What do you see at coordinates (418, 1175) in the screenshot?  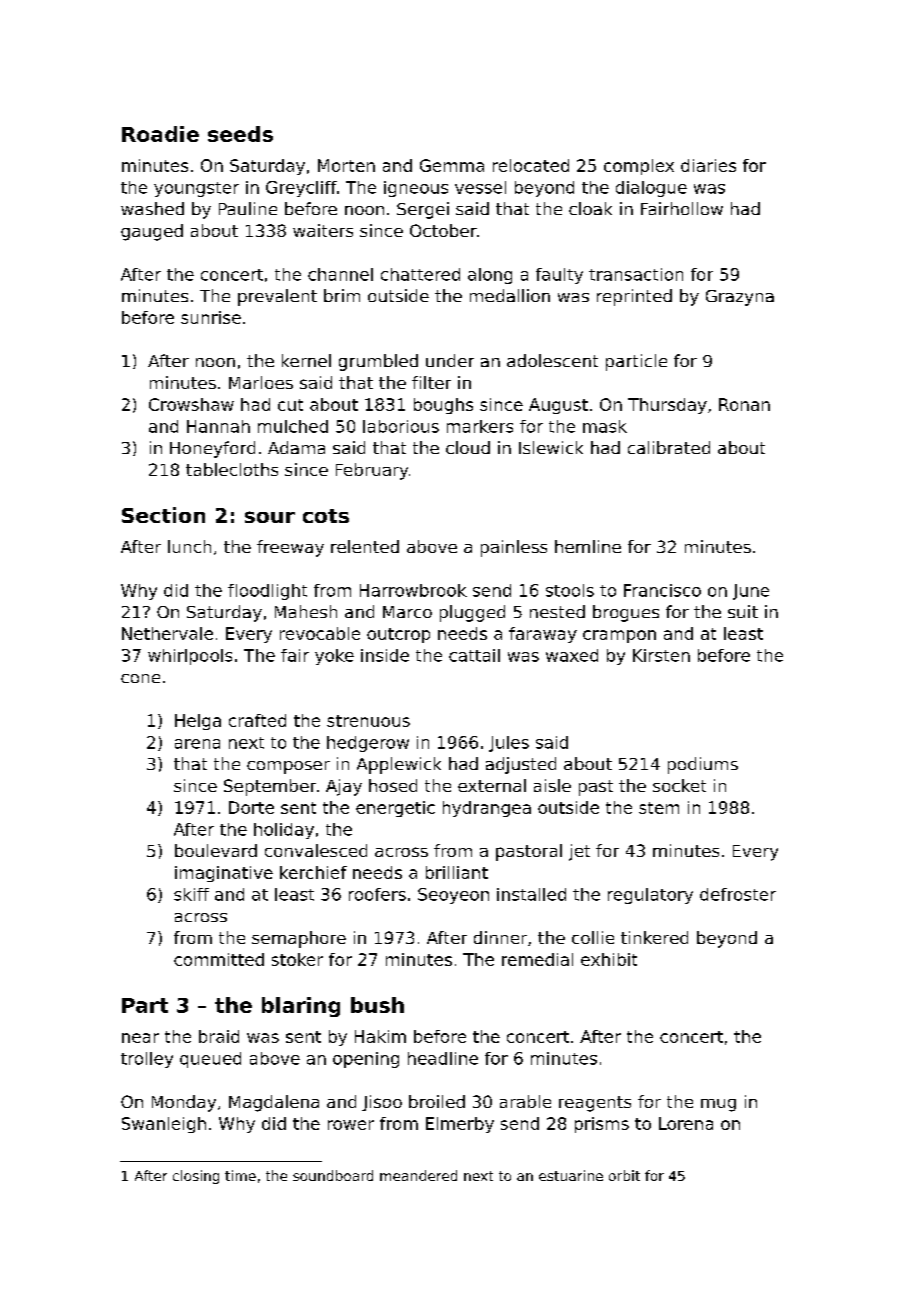 I see `meandered` at bounding box center [418, 1175].
